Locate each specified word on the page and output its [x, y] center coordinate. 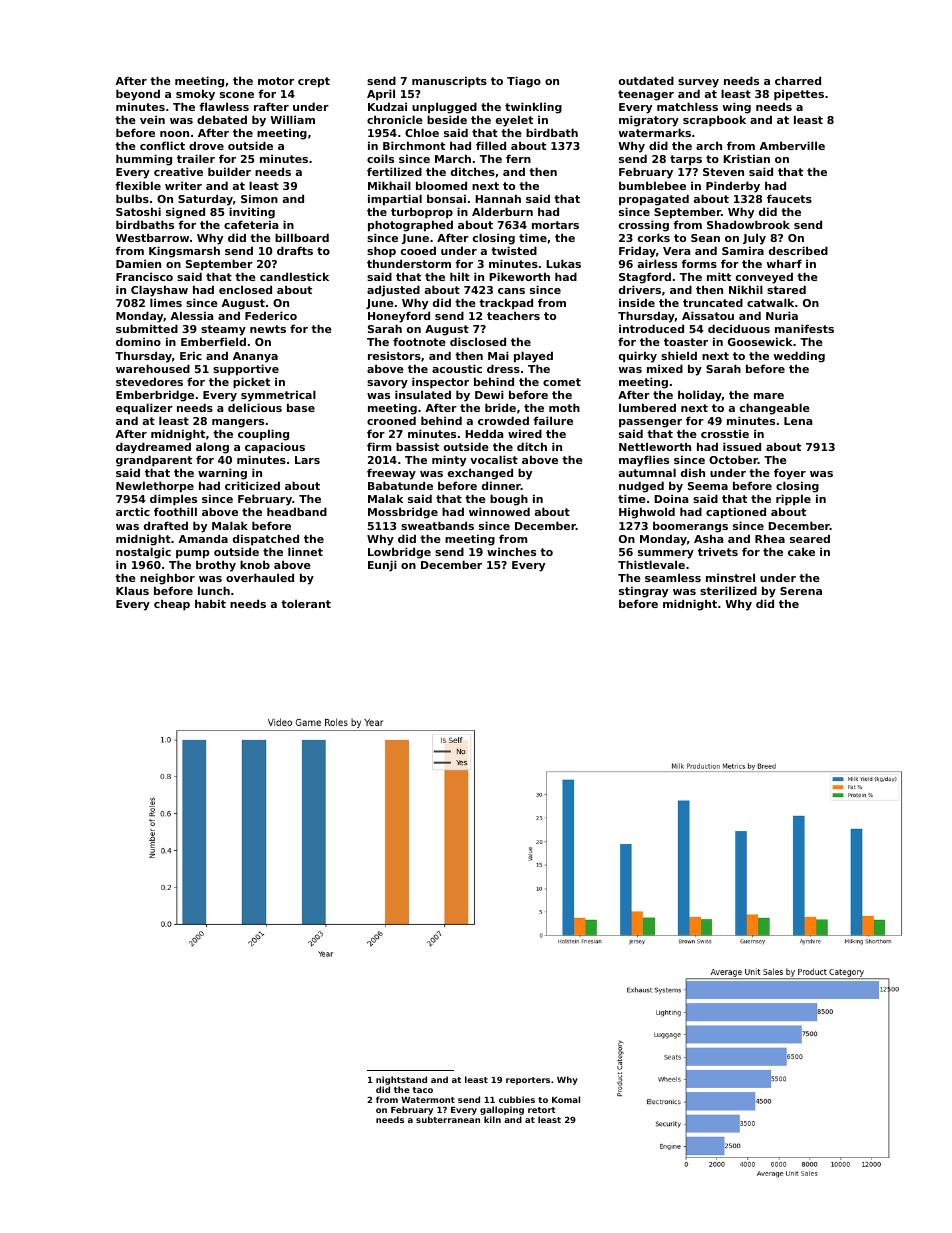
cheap [172, 605]
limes [166, 302]
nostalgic [143, 553]
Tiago [524, 82]
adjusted [393, 291]
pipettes [799, 95]
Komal [566, 1099]
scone [237, 95]
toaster [686, 342]
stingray [643, 592]
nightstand [401, 1080]
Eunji [382, 566]
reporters [528, 1081]
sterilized [728, 590]
